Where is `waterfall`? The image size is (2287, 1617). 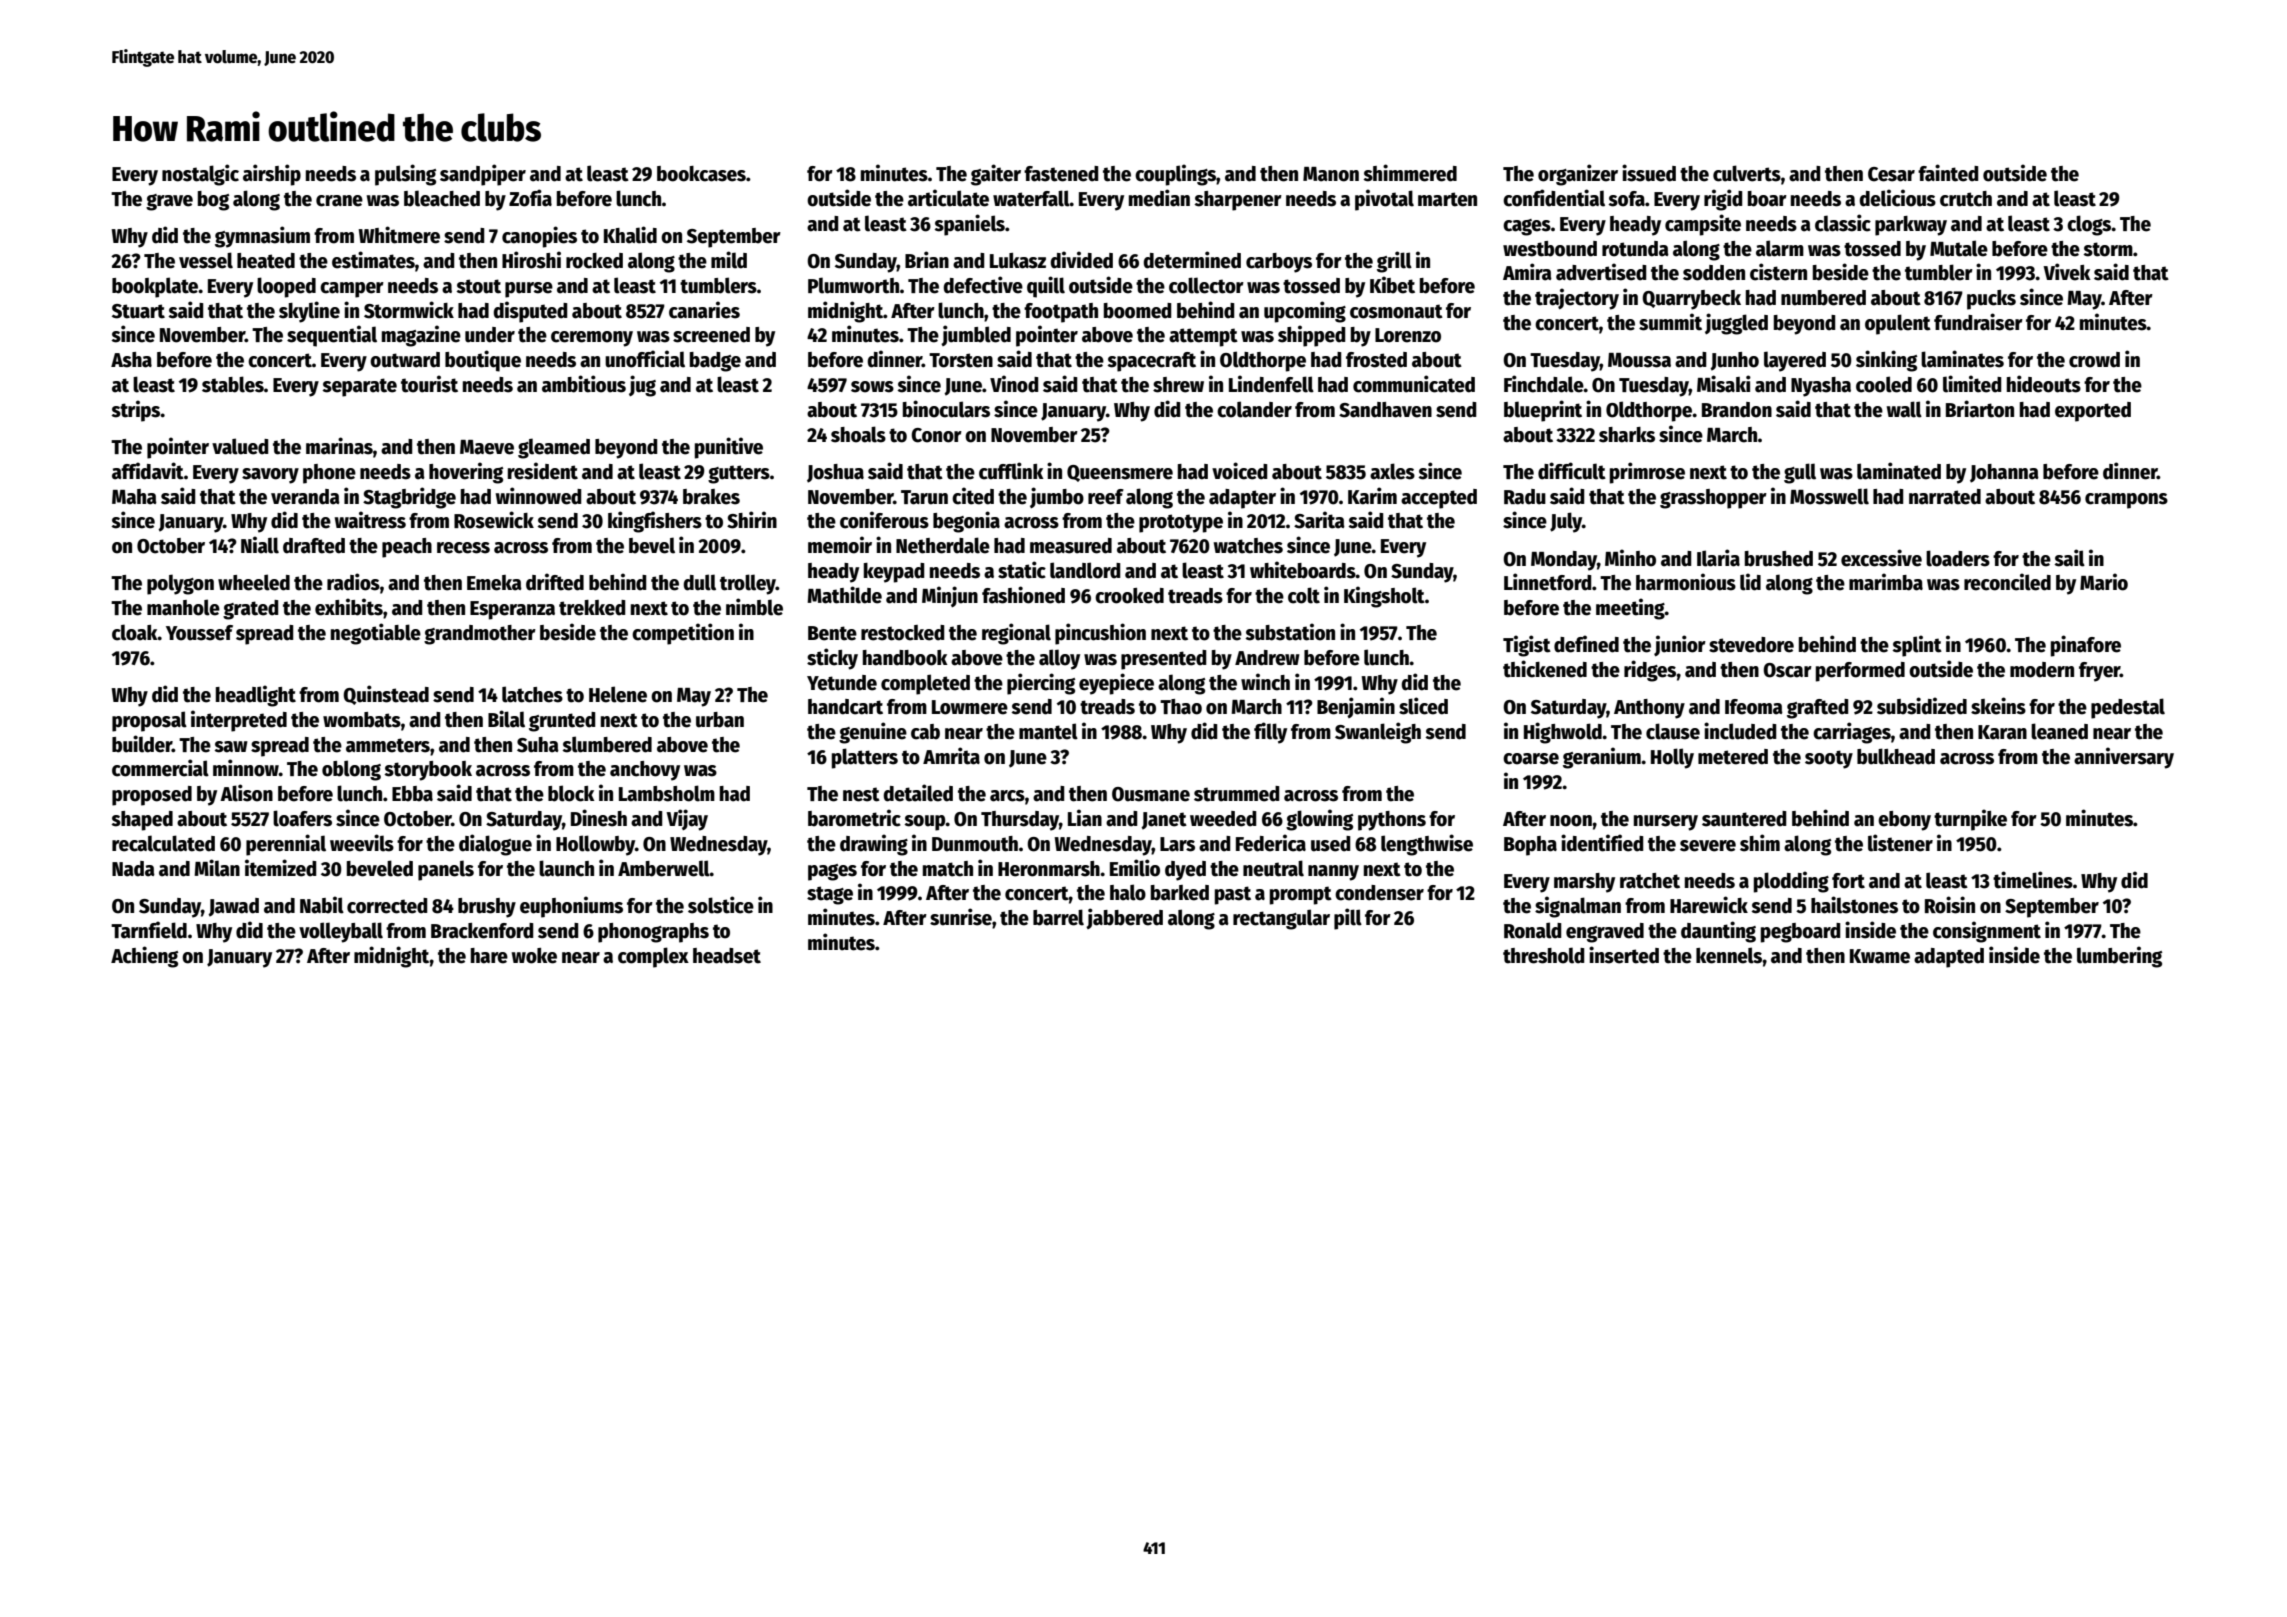 waterfall is located at coordinates (1031, 198).
